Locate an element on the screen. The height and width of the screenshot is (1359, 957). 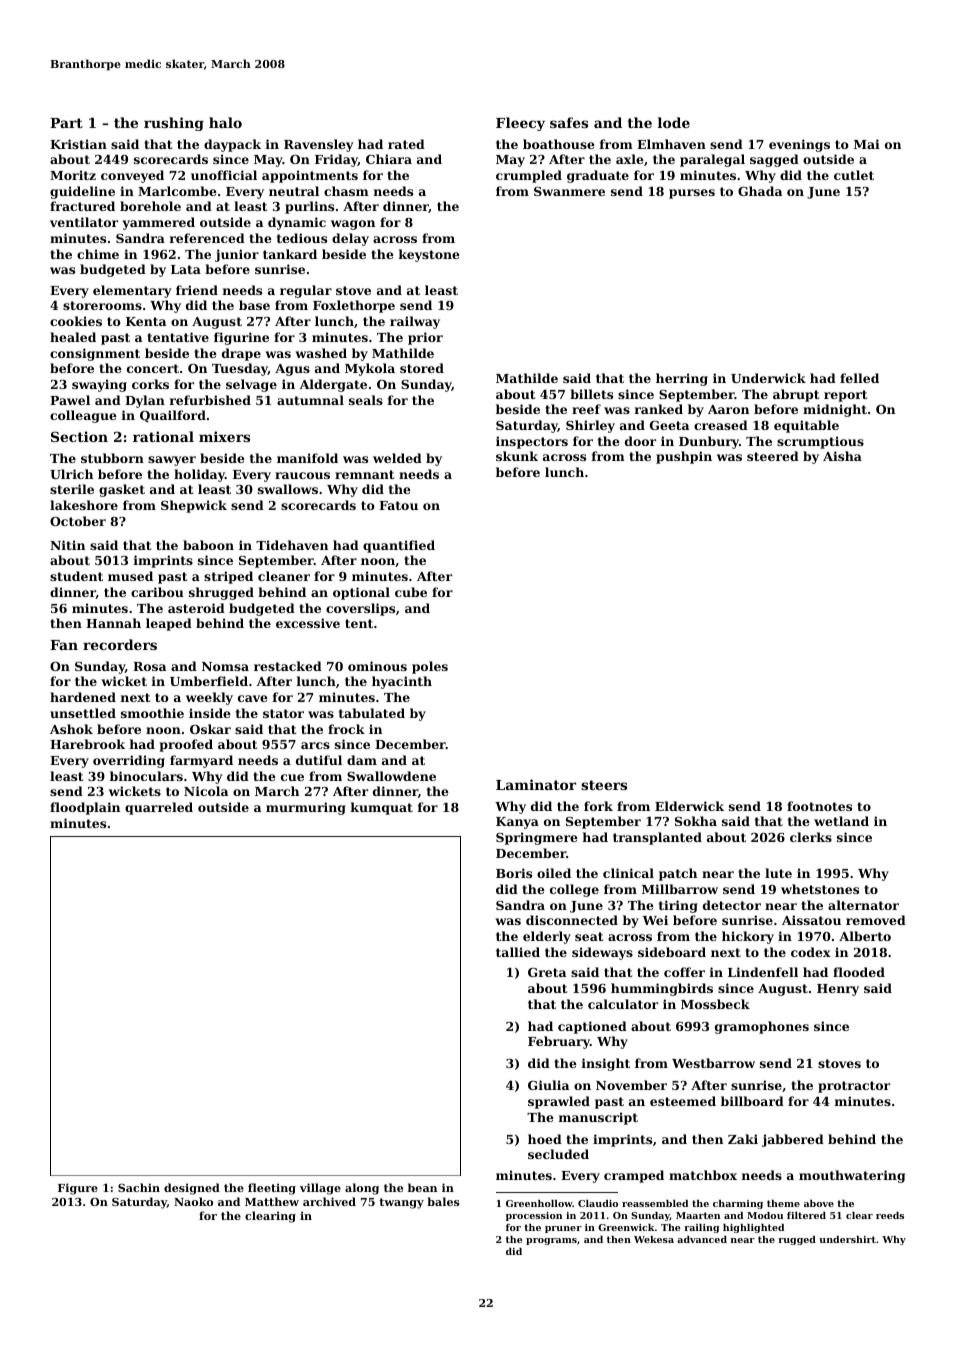
pushpin is located at coordinates (684, 457).
